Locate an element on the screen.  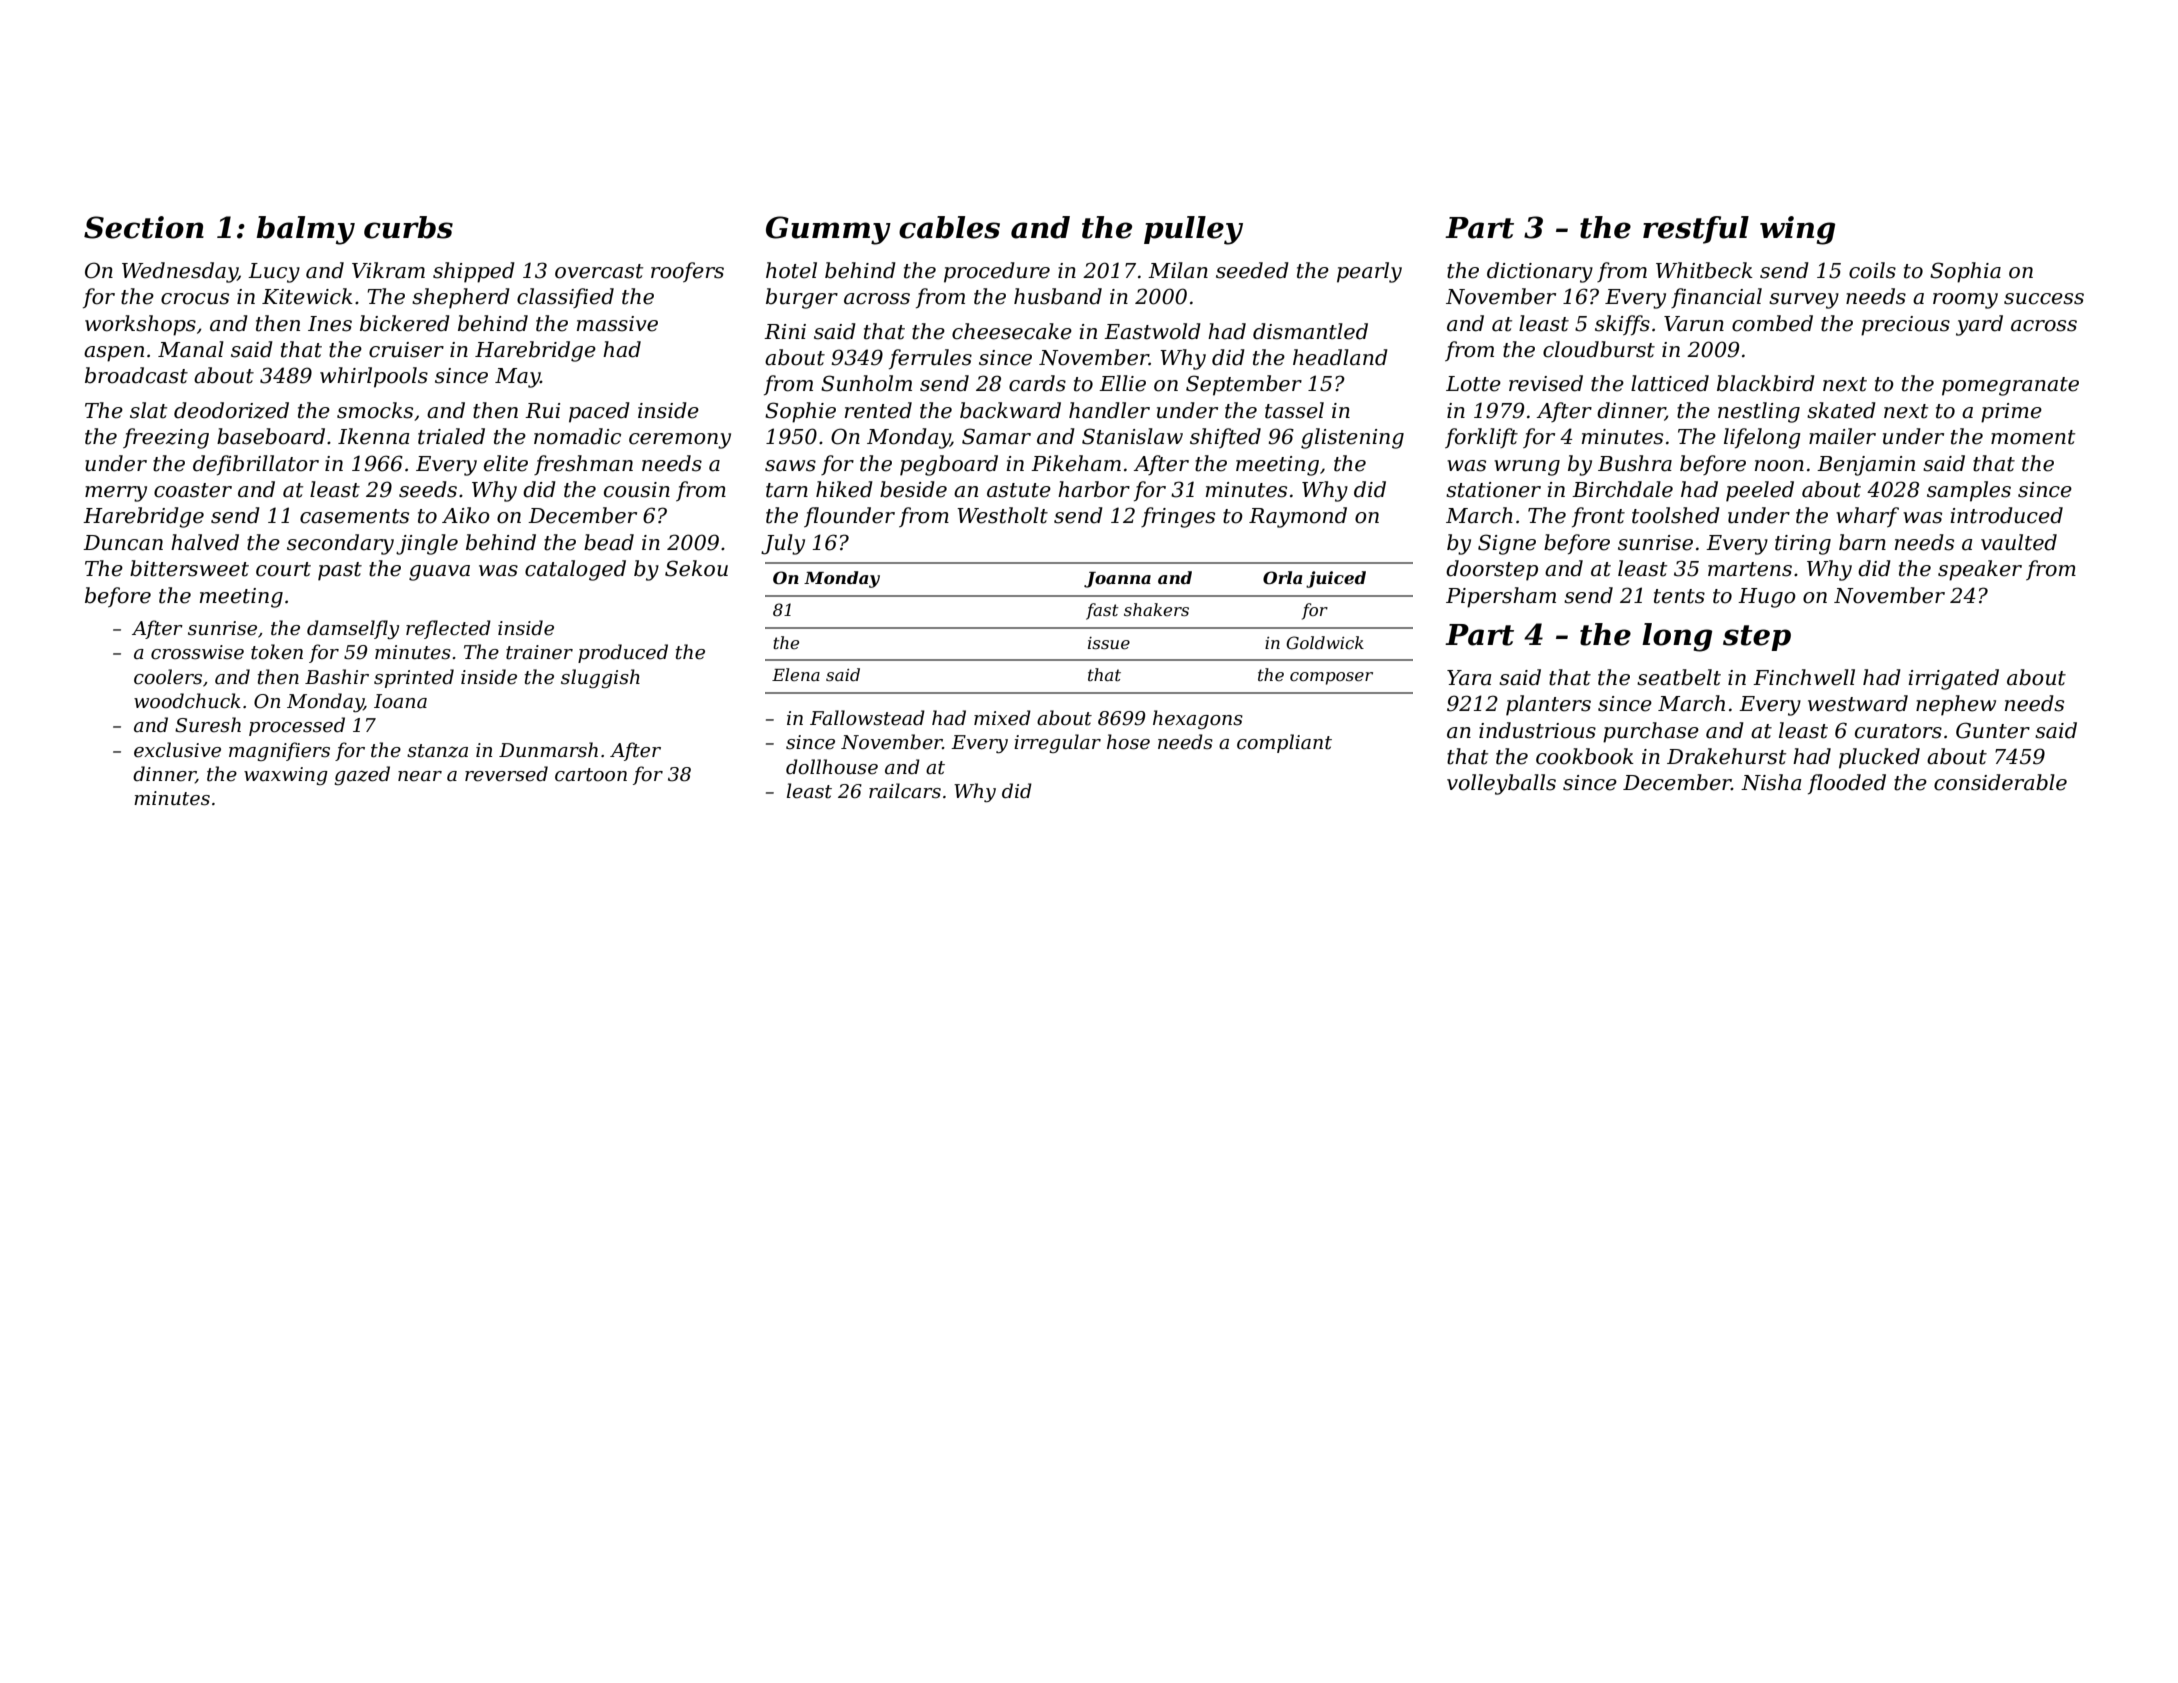
broadcast is located at coordinates (136, 375).
